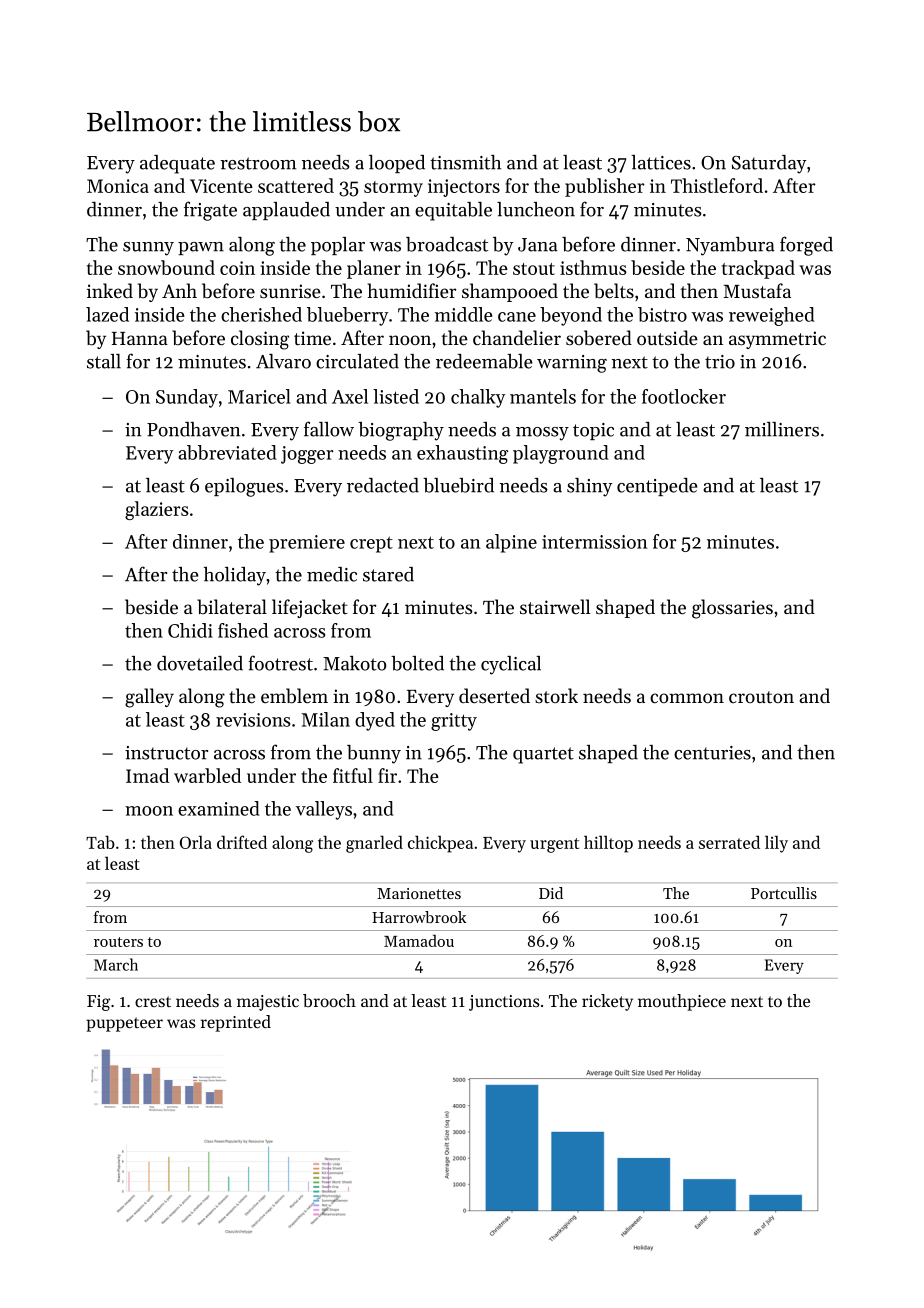 Image resolution: width=924 pixels, height=1308 pixels. Describe the element at coordinates (538, 245) in the image. I see `Jana` at that location.
